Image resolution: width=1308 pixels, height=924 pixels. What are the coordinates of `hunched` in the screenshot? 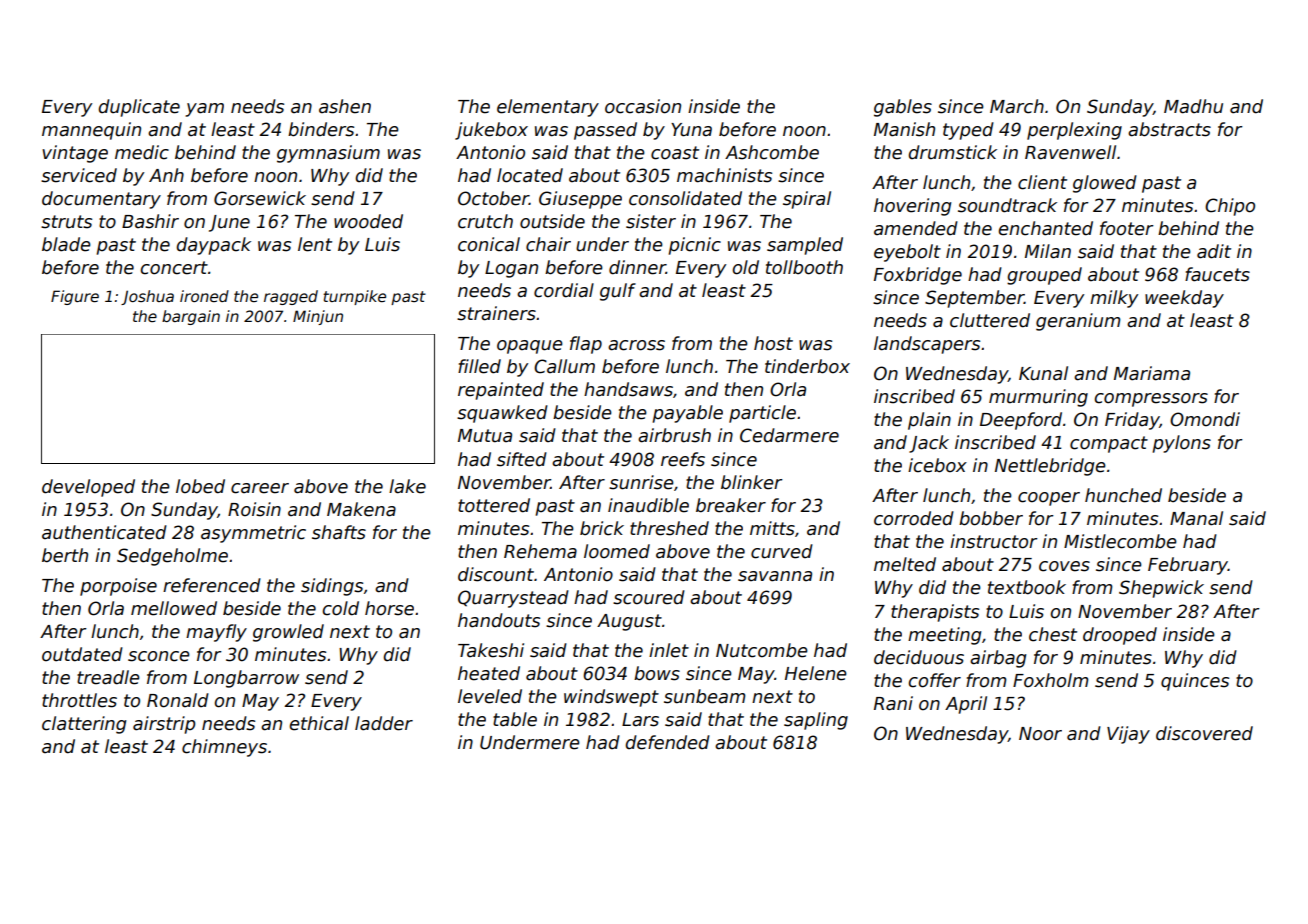 It's located at (1123, 495).
